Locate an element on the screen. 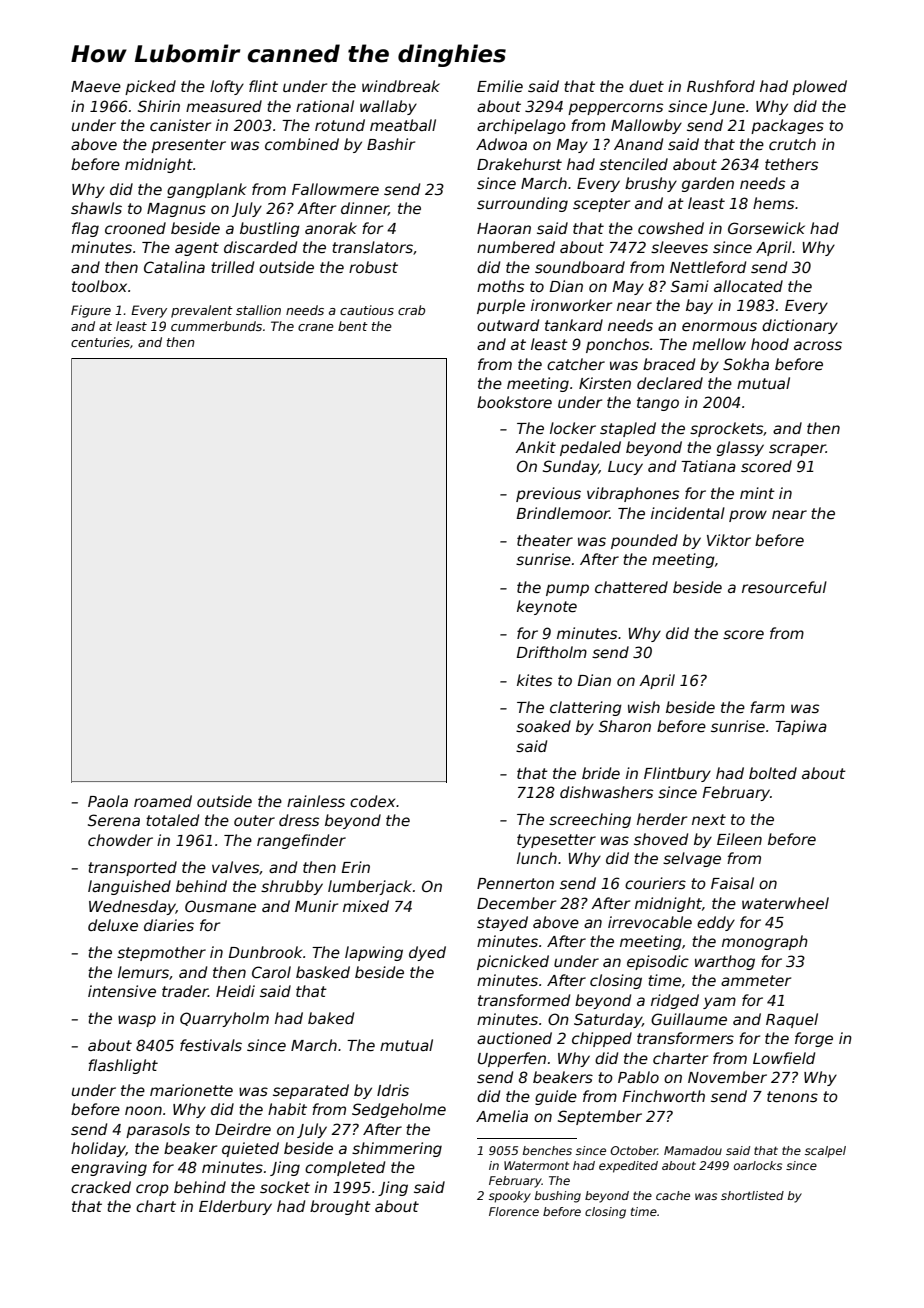 The width and height of the screenshot is (924, 1308). scraper is located at coordinates (797, 450).
